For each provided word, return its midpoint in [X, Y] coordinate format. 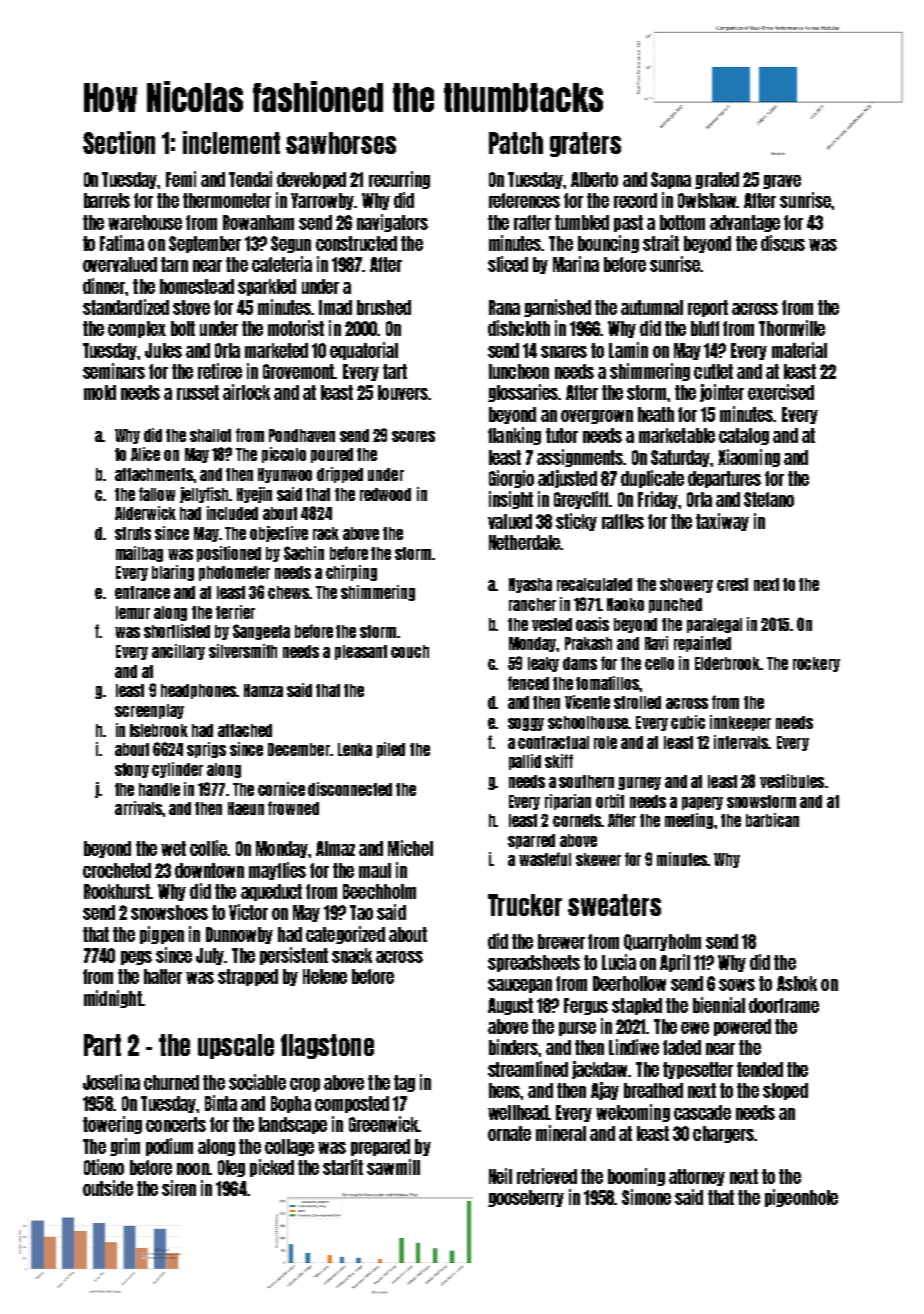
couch [410, 651]
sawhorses [341, 143]
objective [279, 534]
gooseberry [526, 1198]
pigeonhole [801, 1198]
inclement [231, 142]
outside [108, 1188]
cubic [688, 722]
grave [782, 182]
